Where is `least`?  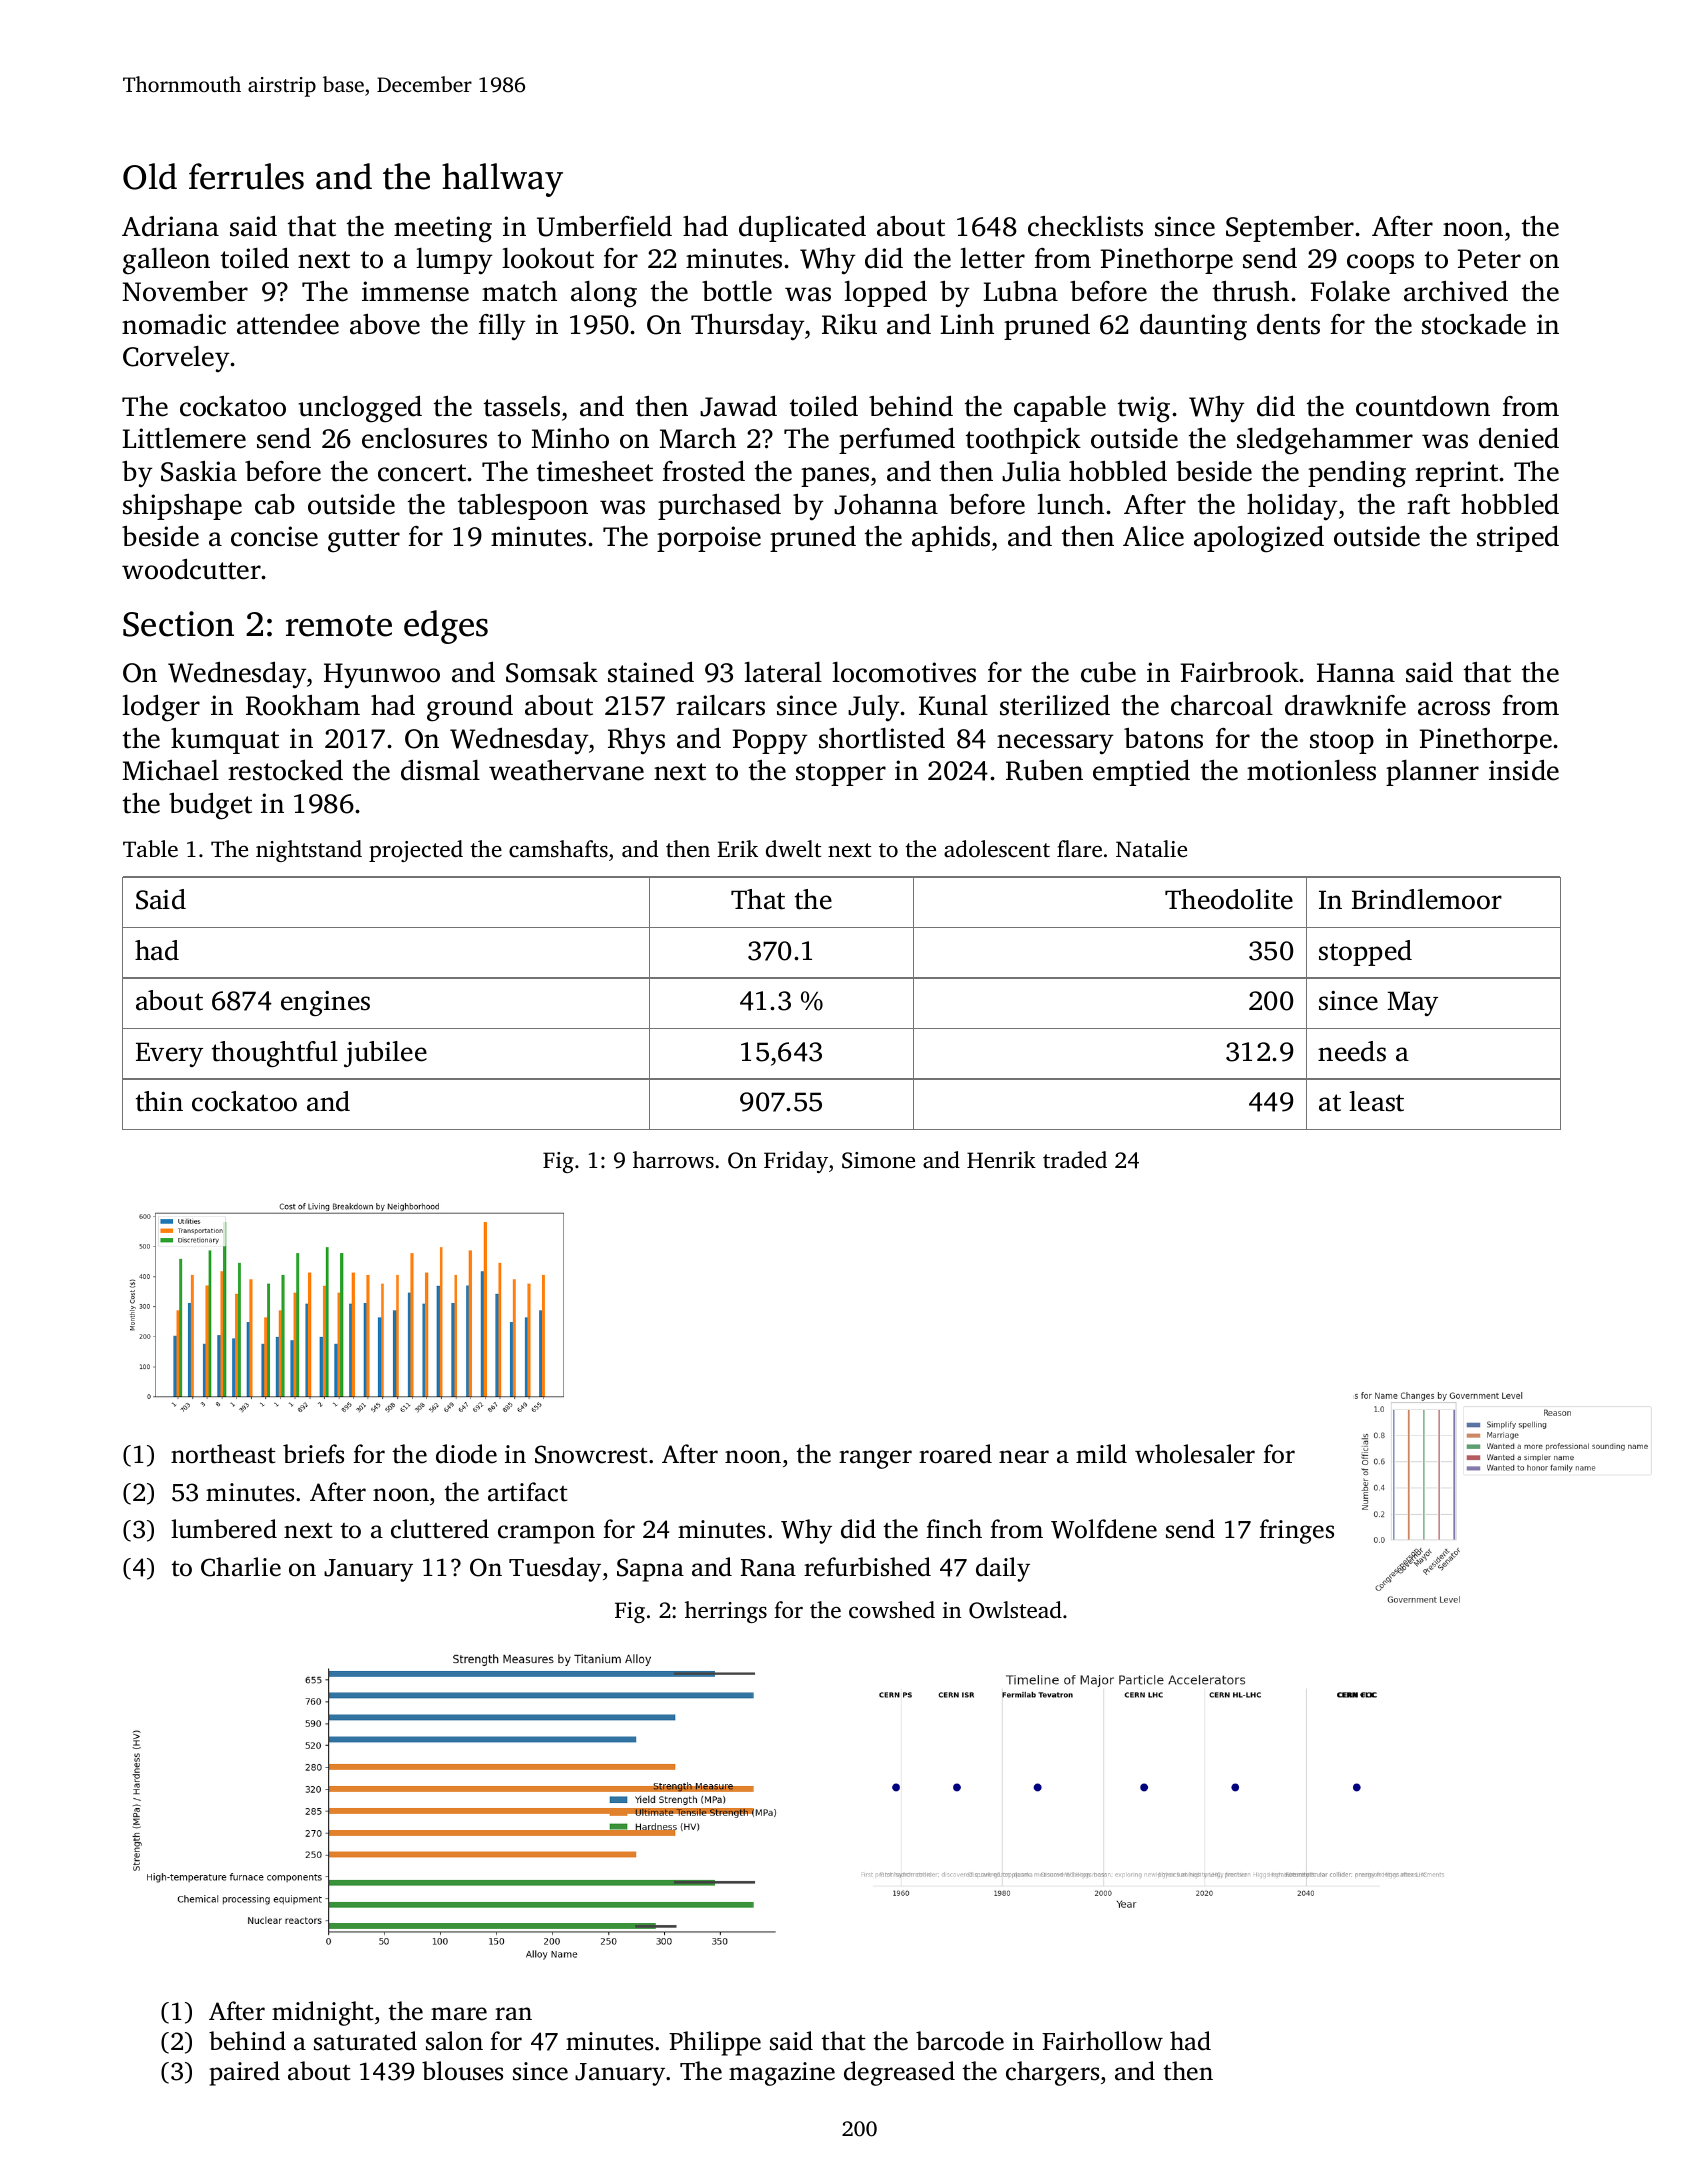
least is located at coordinates (1376, 1101).
